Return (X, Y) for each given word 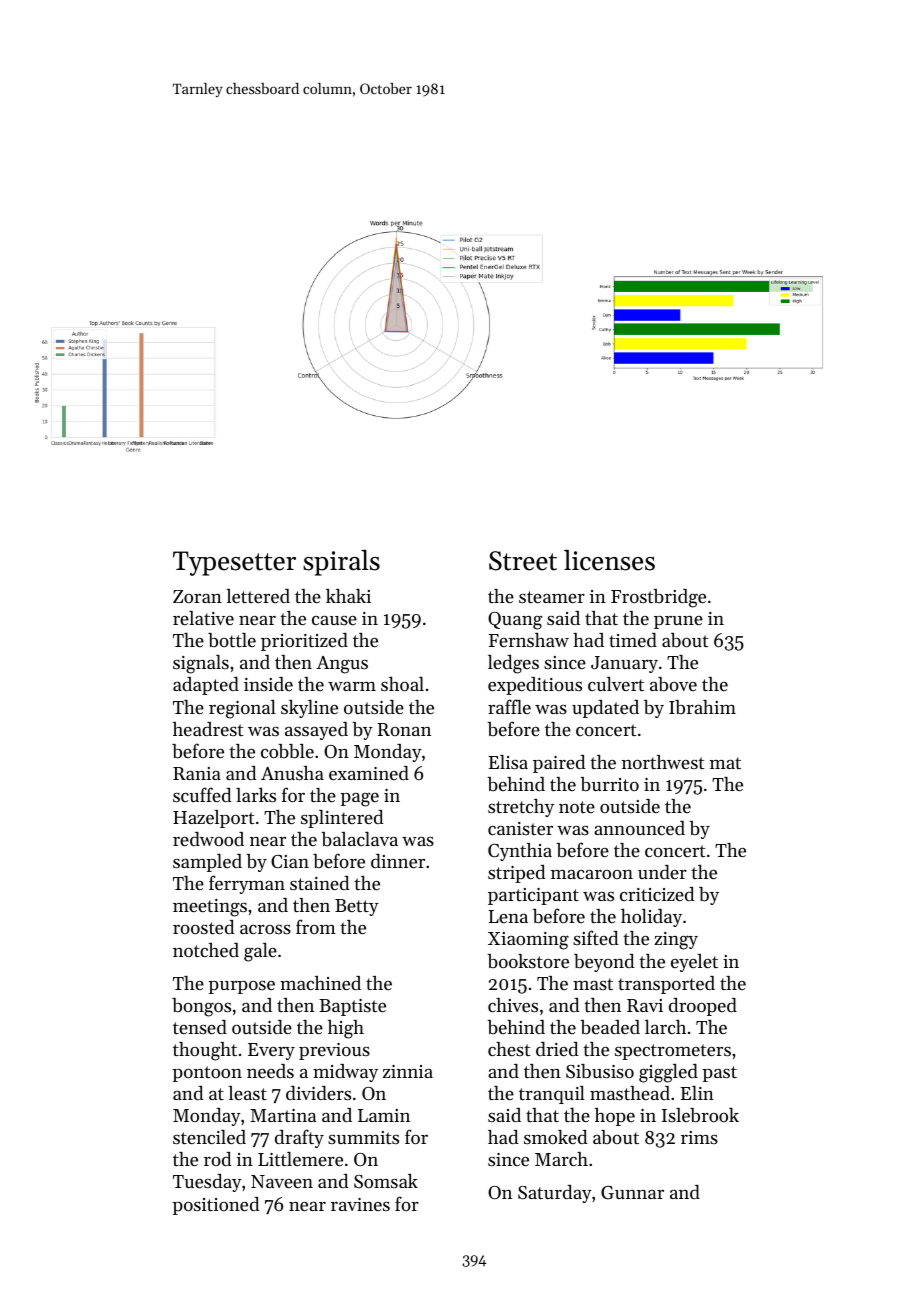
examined (369, 773)
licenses (609, 560)
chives (513, 1005)
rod (218, 1159)
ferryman (247, 884)
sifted (596, 937)
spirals (341, 563)
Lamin (384, 1115)
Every (271, 1051)
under (662, 872)
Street (523, 561)
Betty (357, 907)
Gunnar (632, 1193)
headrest (208, 729)
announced (639, 828)
